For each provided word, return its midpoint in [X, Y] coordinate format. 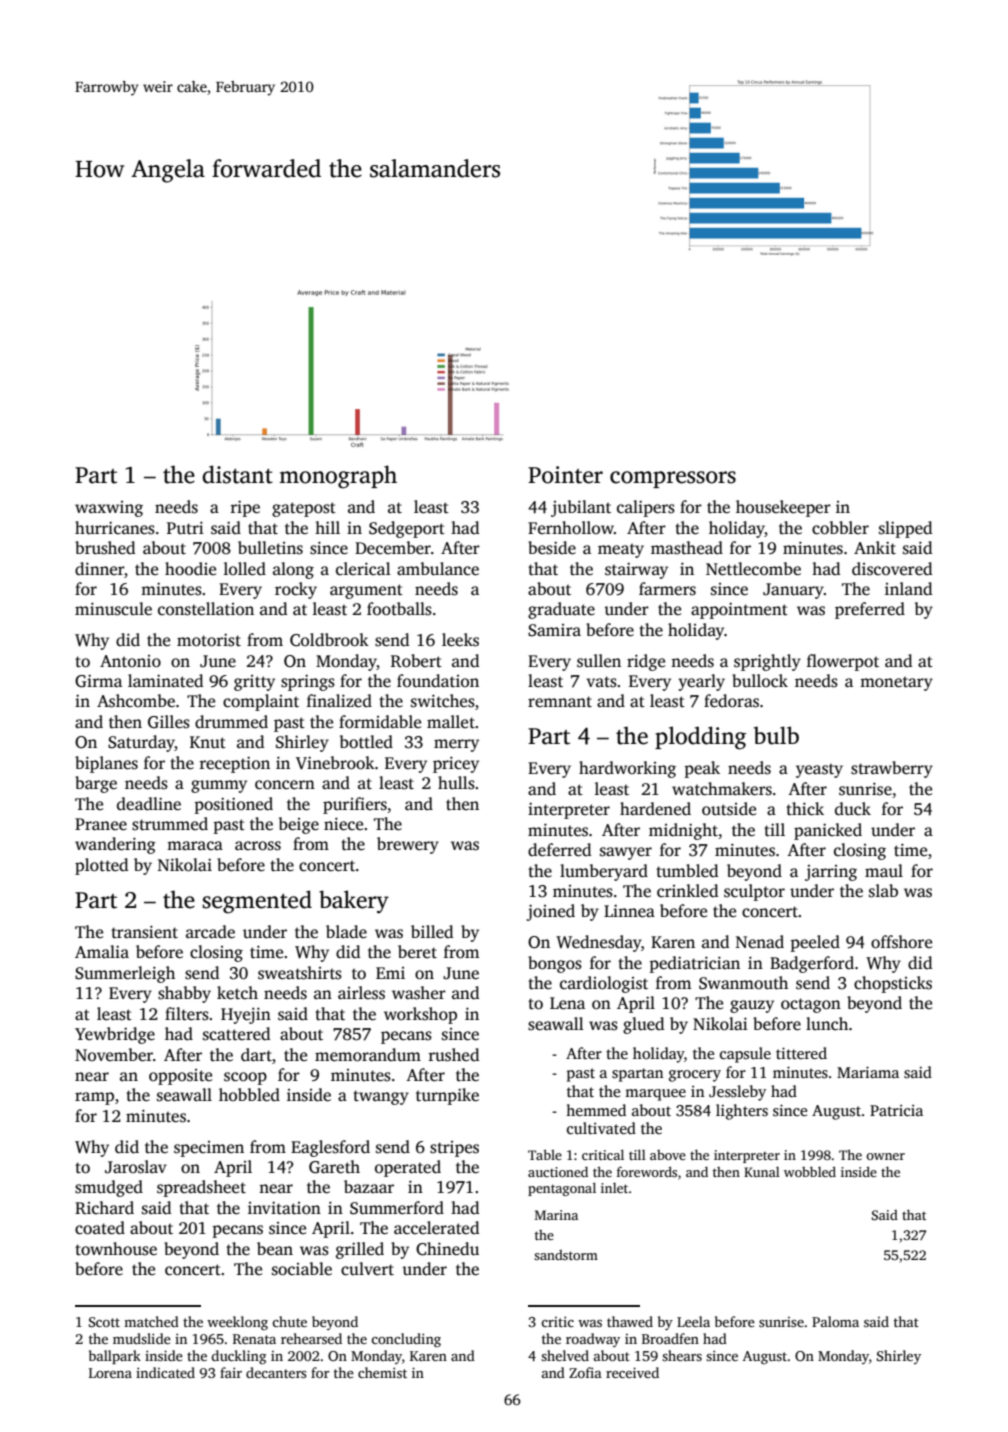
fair [231, 1372]
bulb [776, 735]
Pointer [565, 475]
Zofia [585, 1372]
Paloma [835, 1321]
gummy [219, 786]
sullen [599, 661]
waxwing [109, 509]
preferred [870, 610]
